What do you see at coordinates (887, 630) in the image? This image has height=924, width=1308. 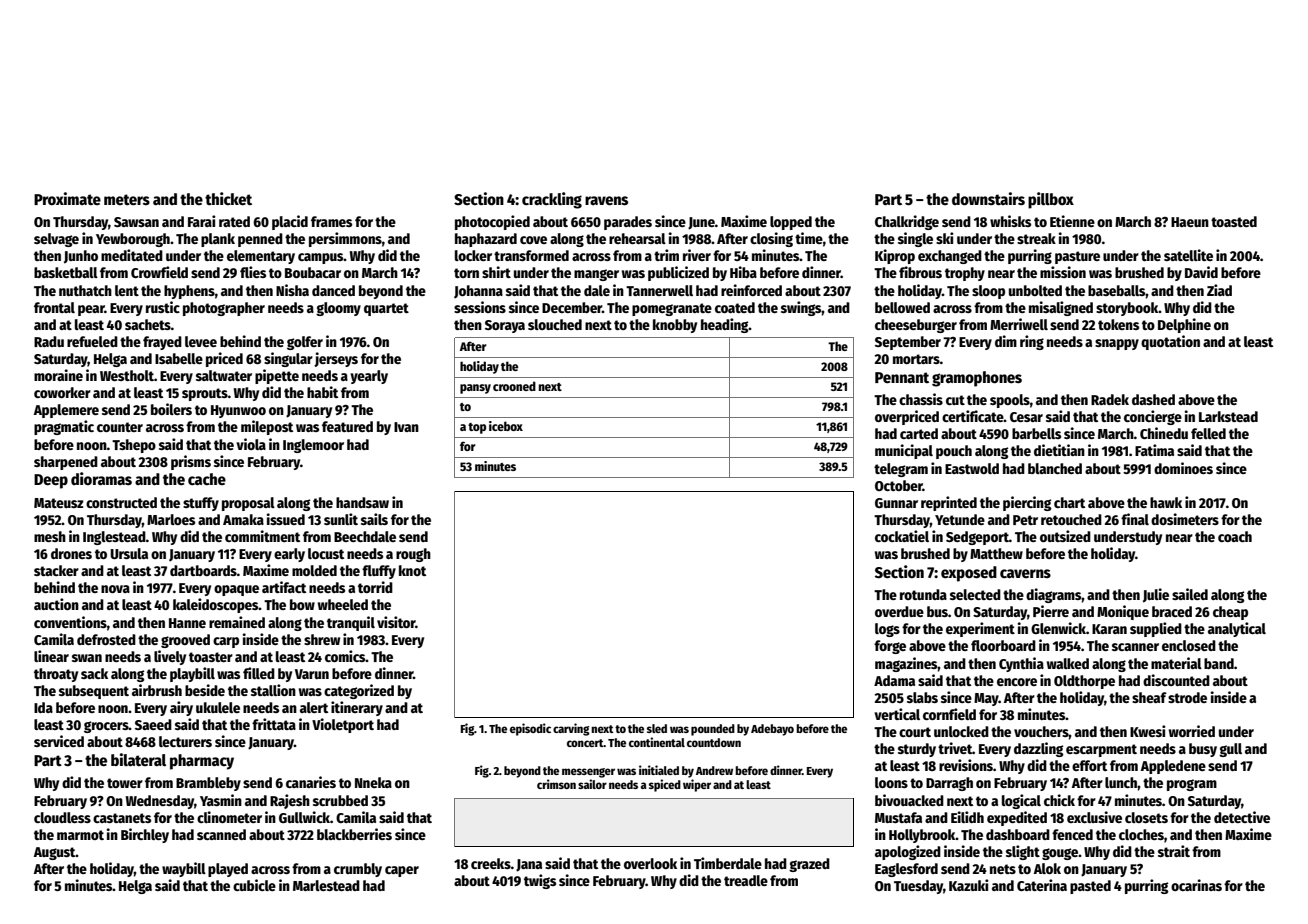 I see `logs` at bounding box center [887, 630].
